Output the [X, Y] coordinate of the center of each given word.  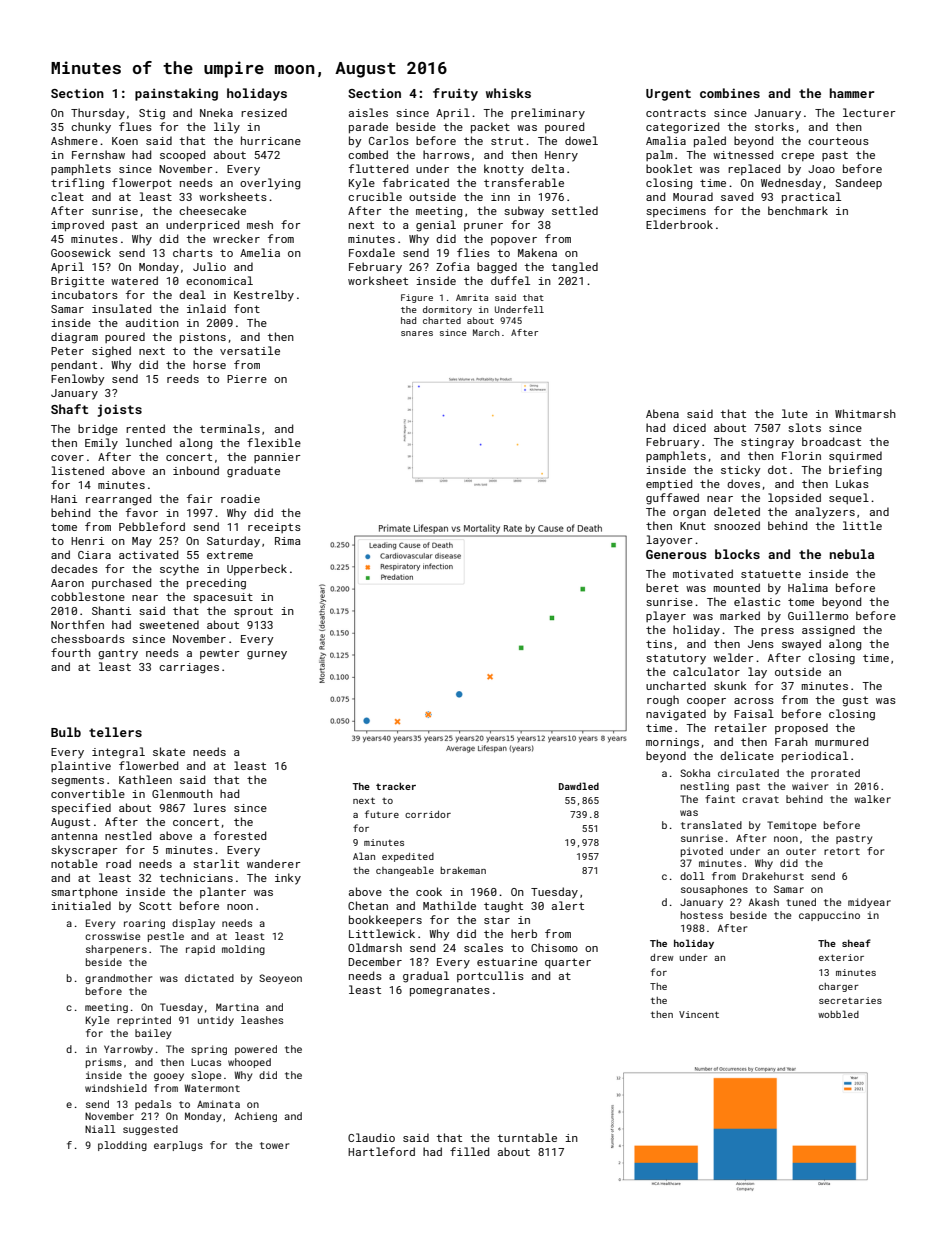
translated [711, 825]
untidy [216, 1021]
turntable [527, 1137]
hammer [852, 93]
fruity [455, 94]
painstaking [176, 94]
